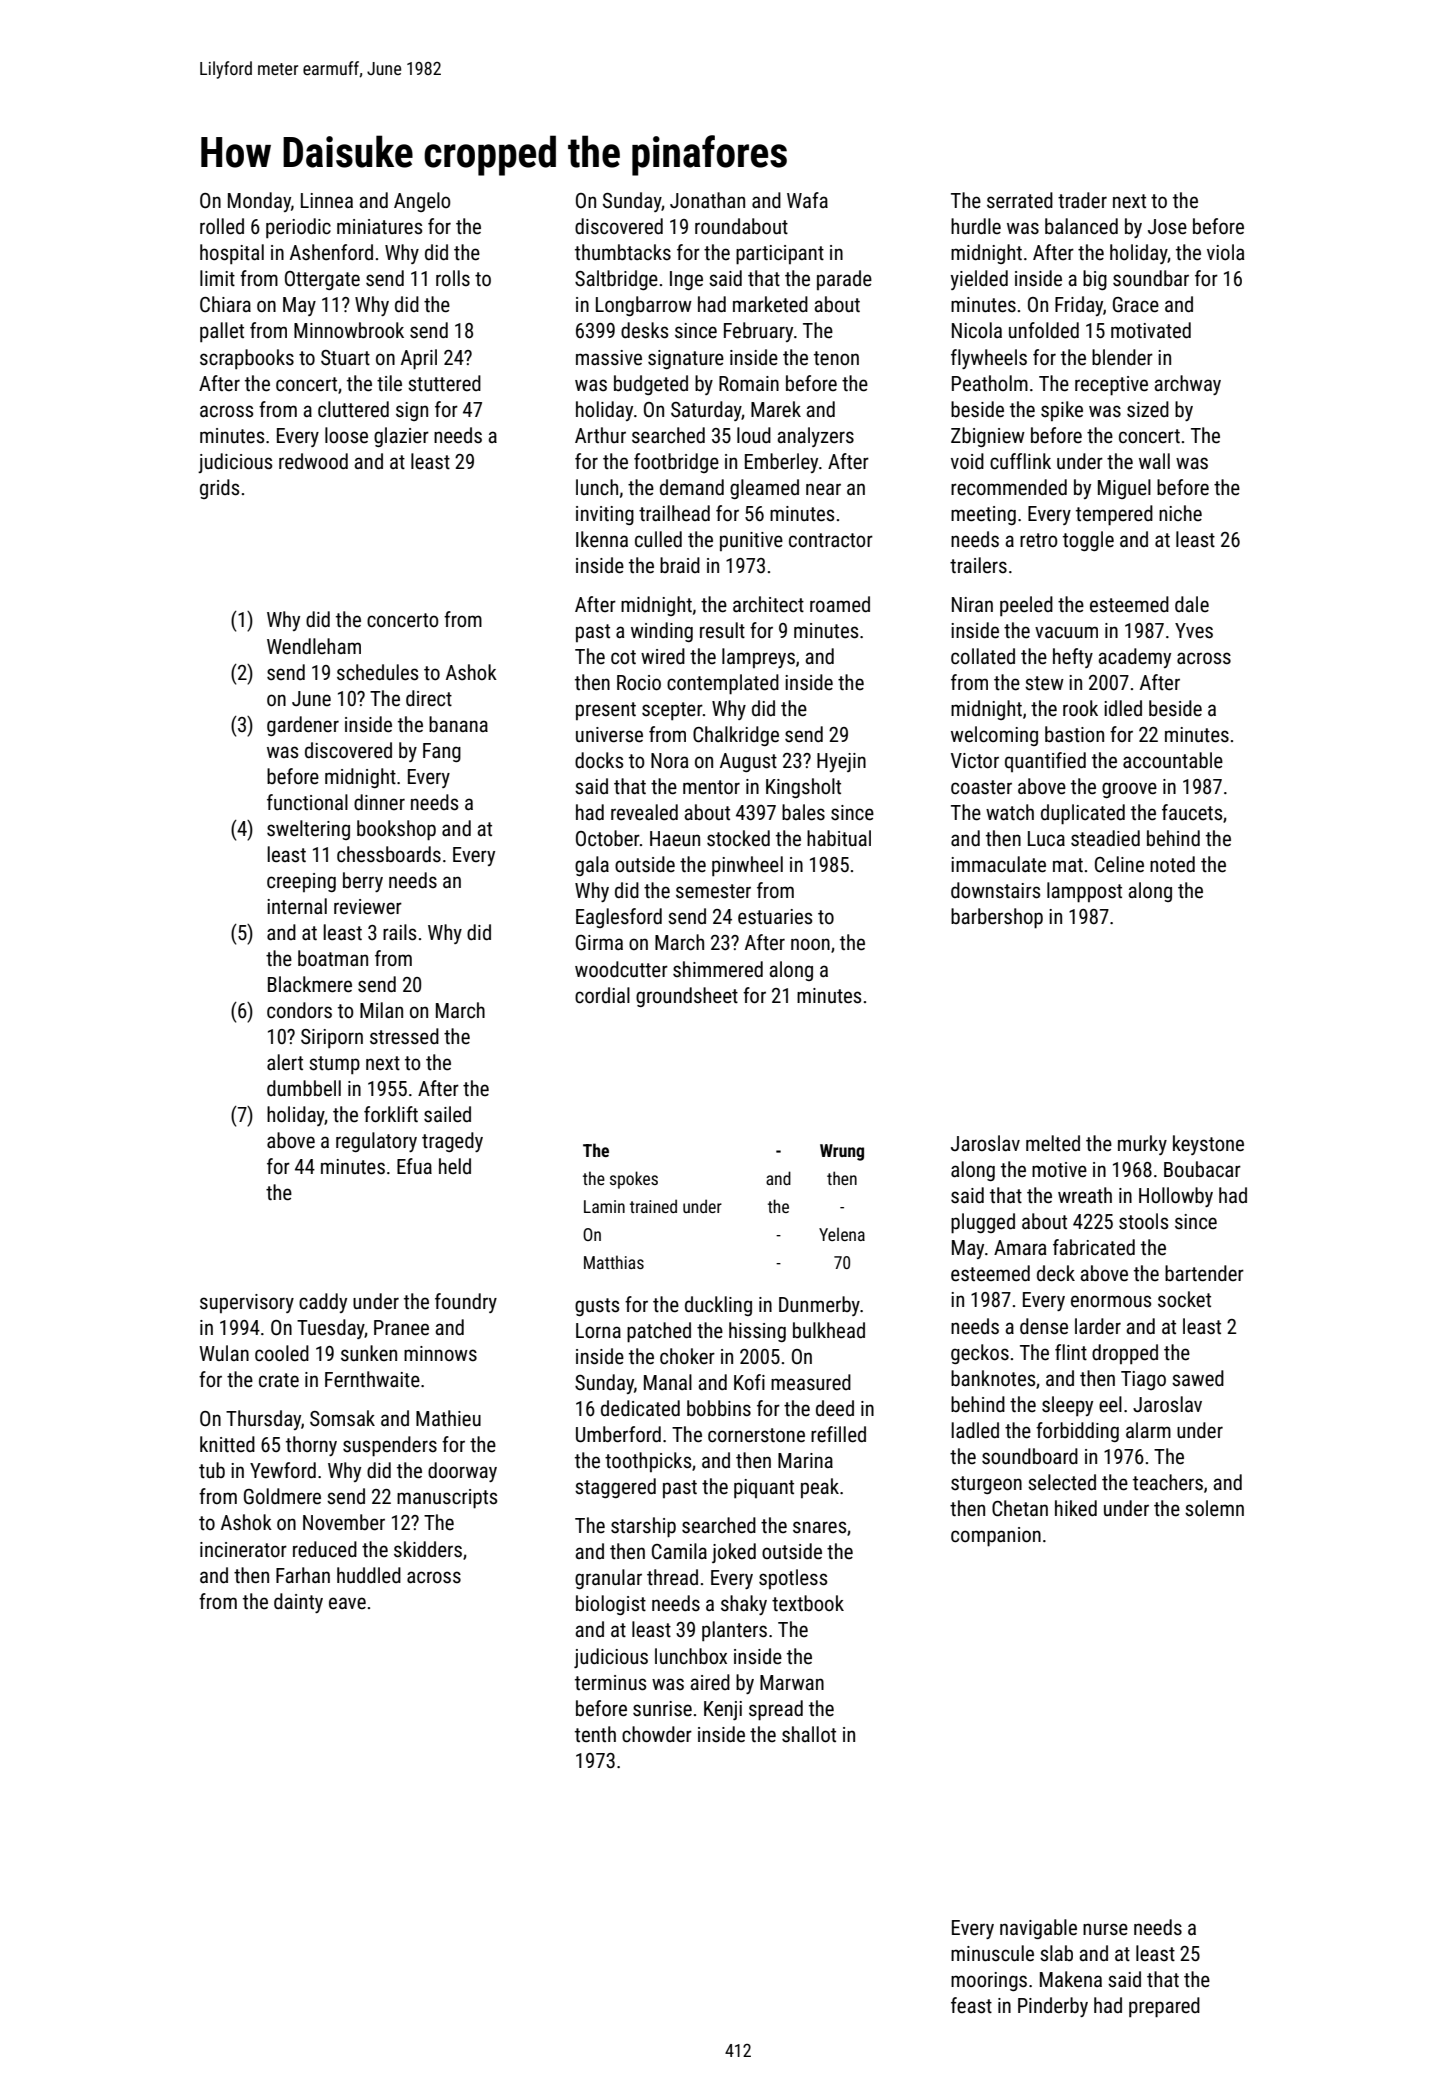  What do you see at coordinates (259, 202) in the document?
I see `Monday` at bounding box center [259, 202].
